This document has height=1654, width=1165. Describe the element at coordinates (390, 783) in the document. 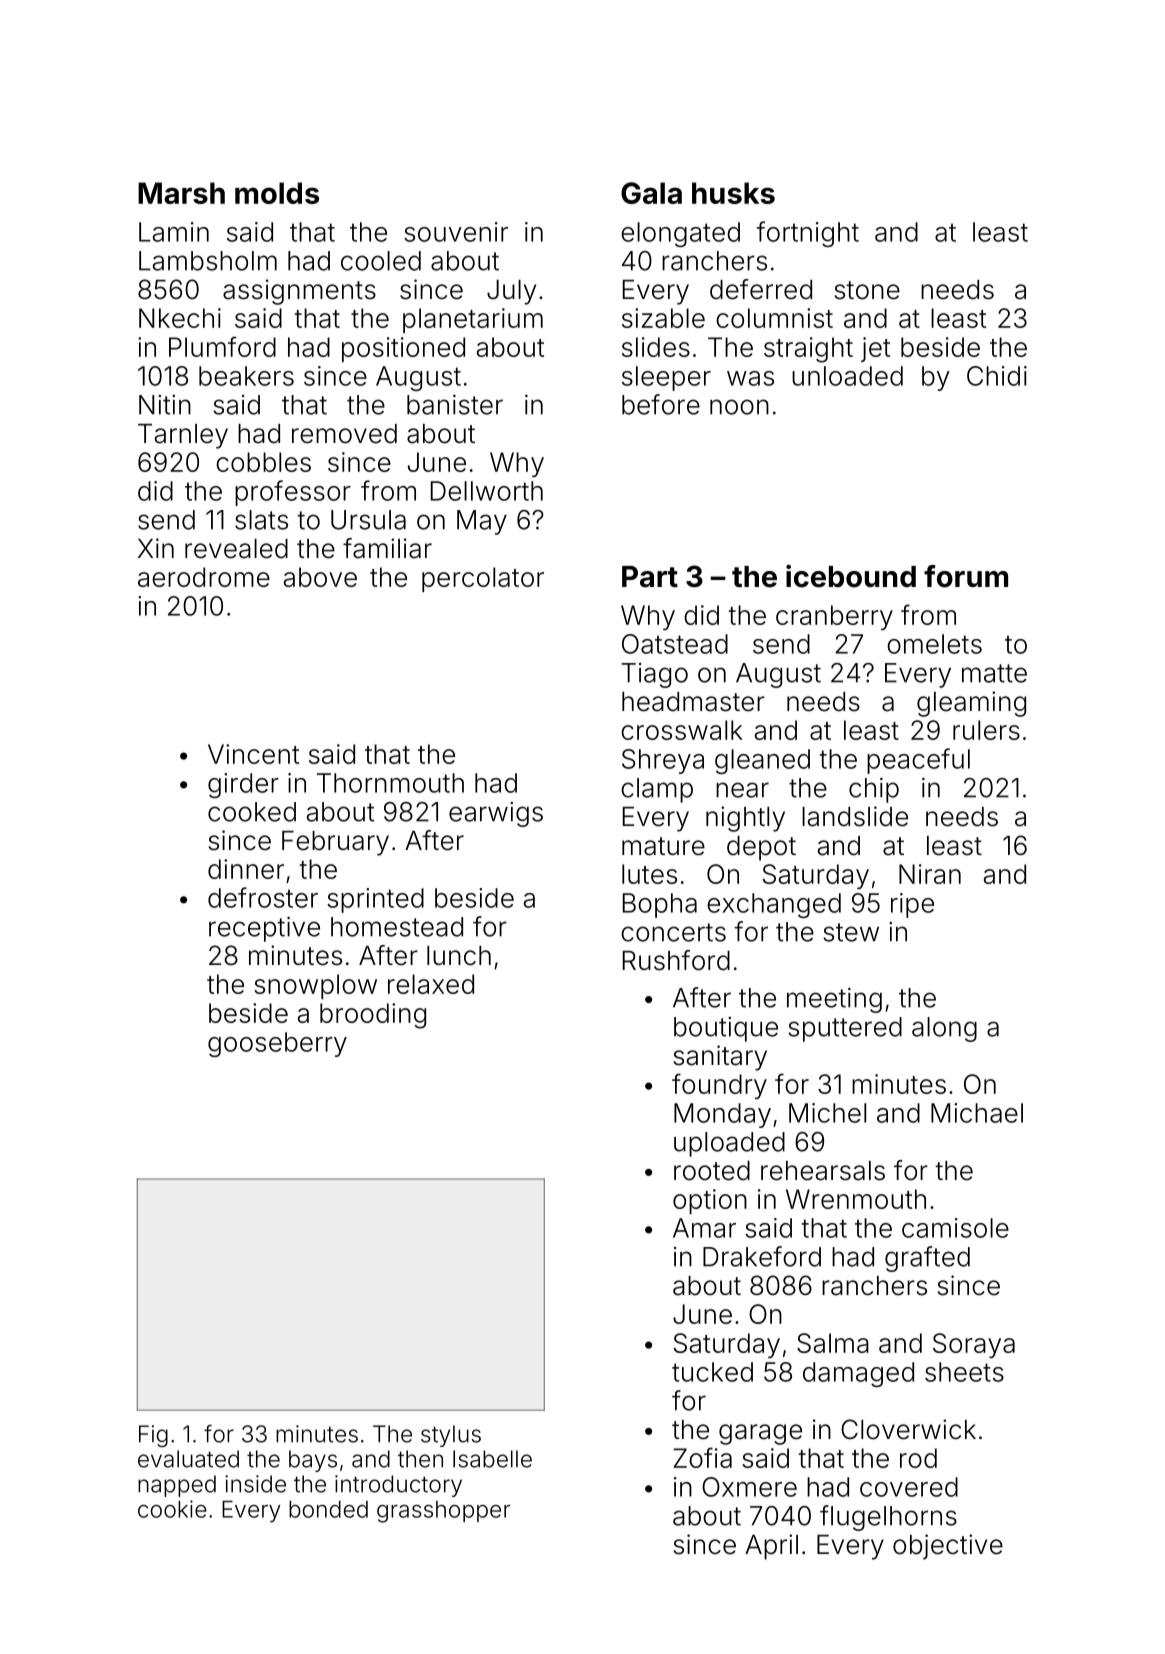

I see `Thornmouth` at that location.
